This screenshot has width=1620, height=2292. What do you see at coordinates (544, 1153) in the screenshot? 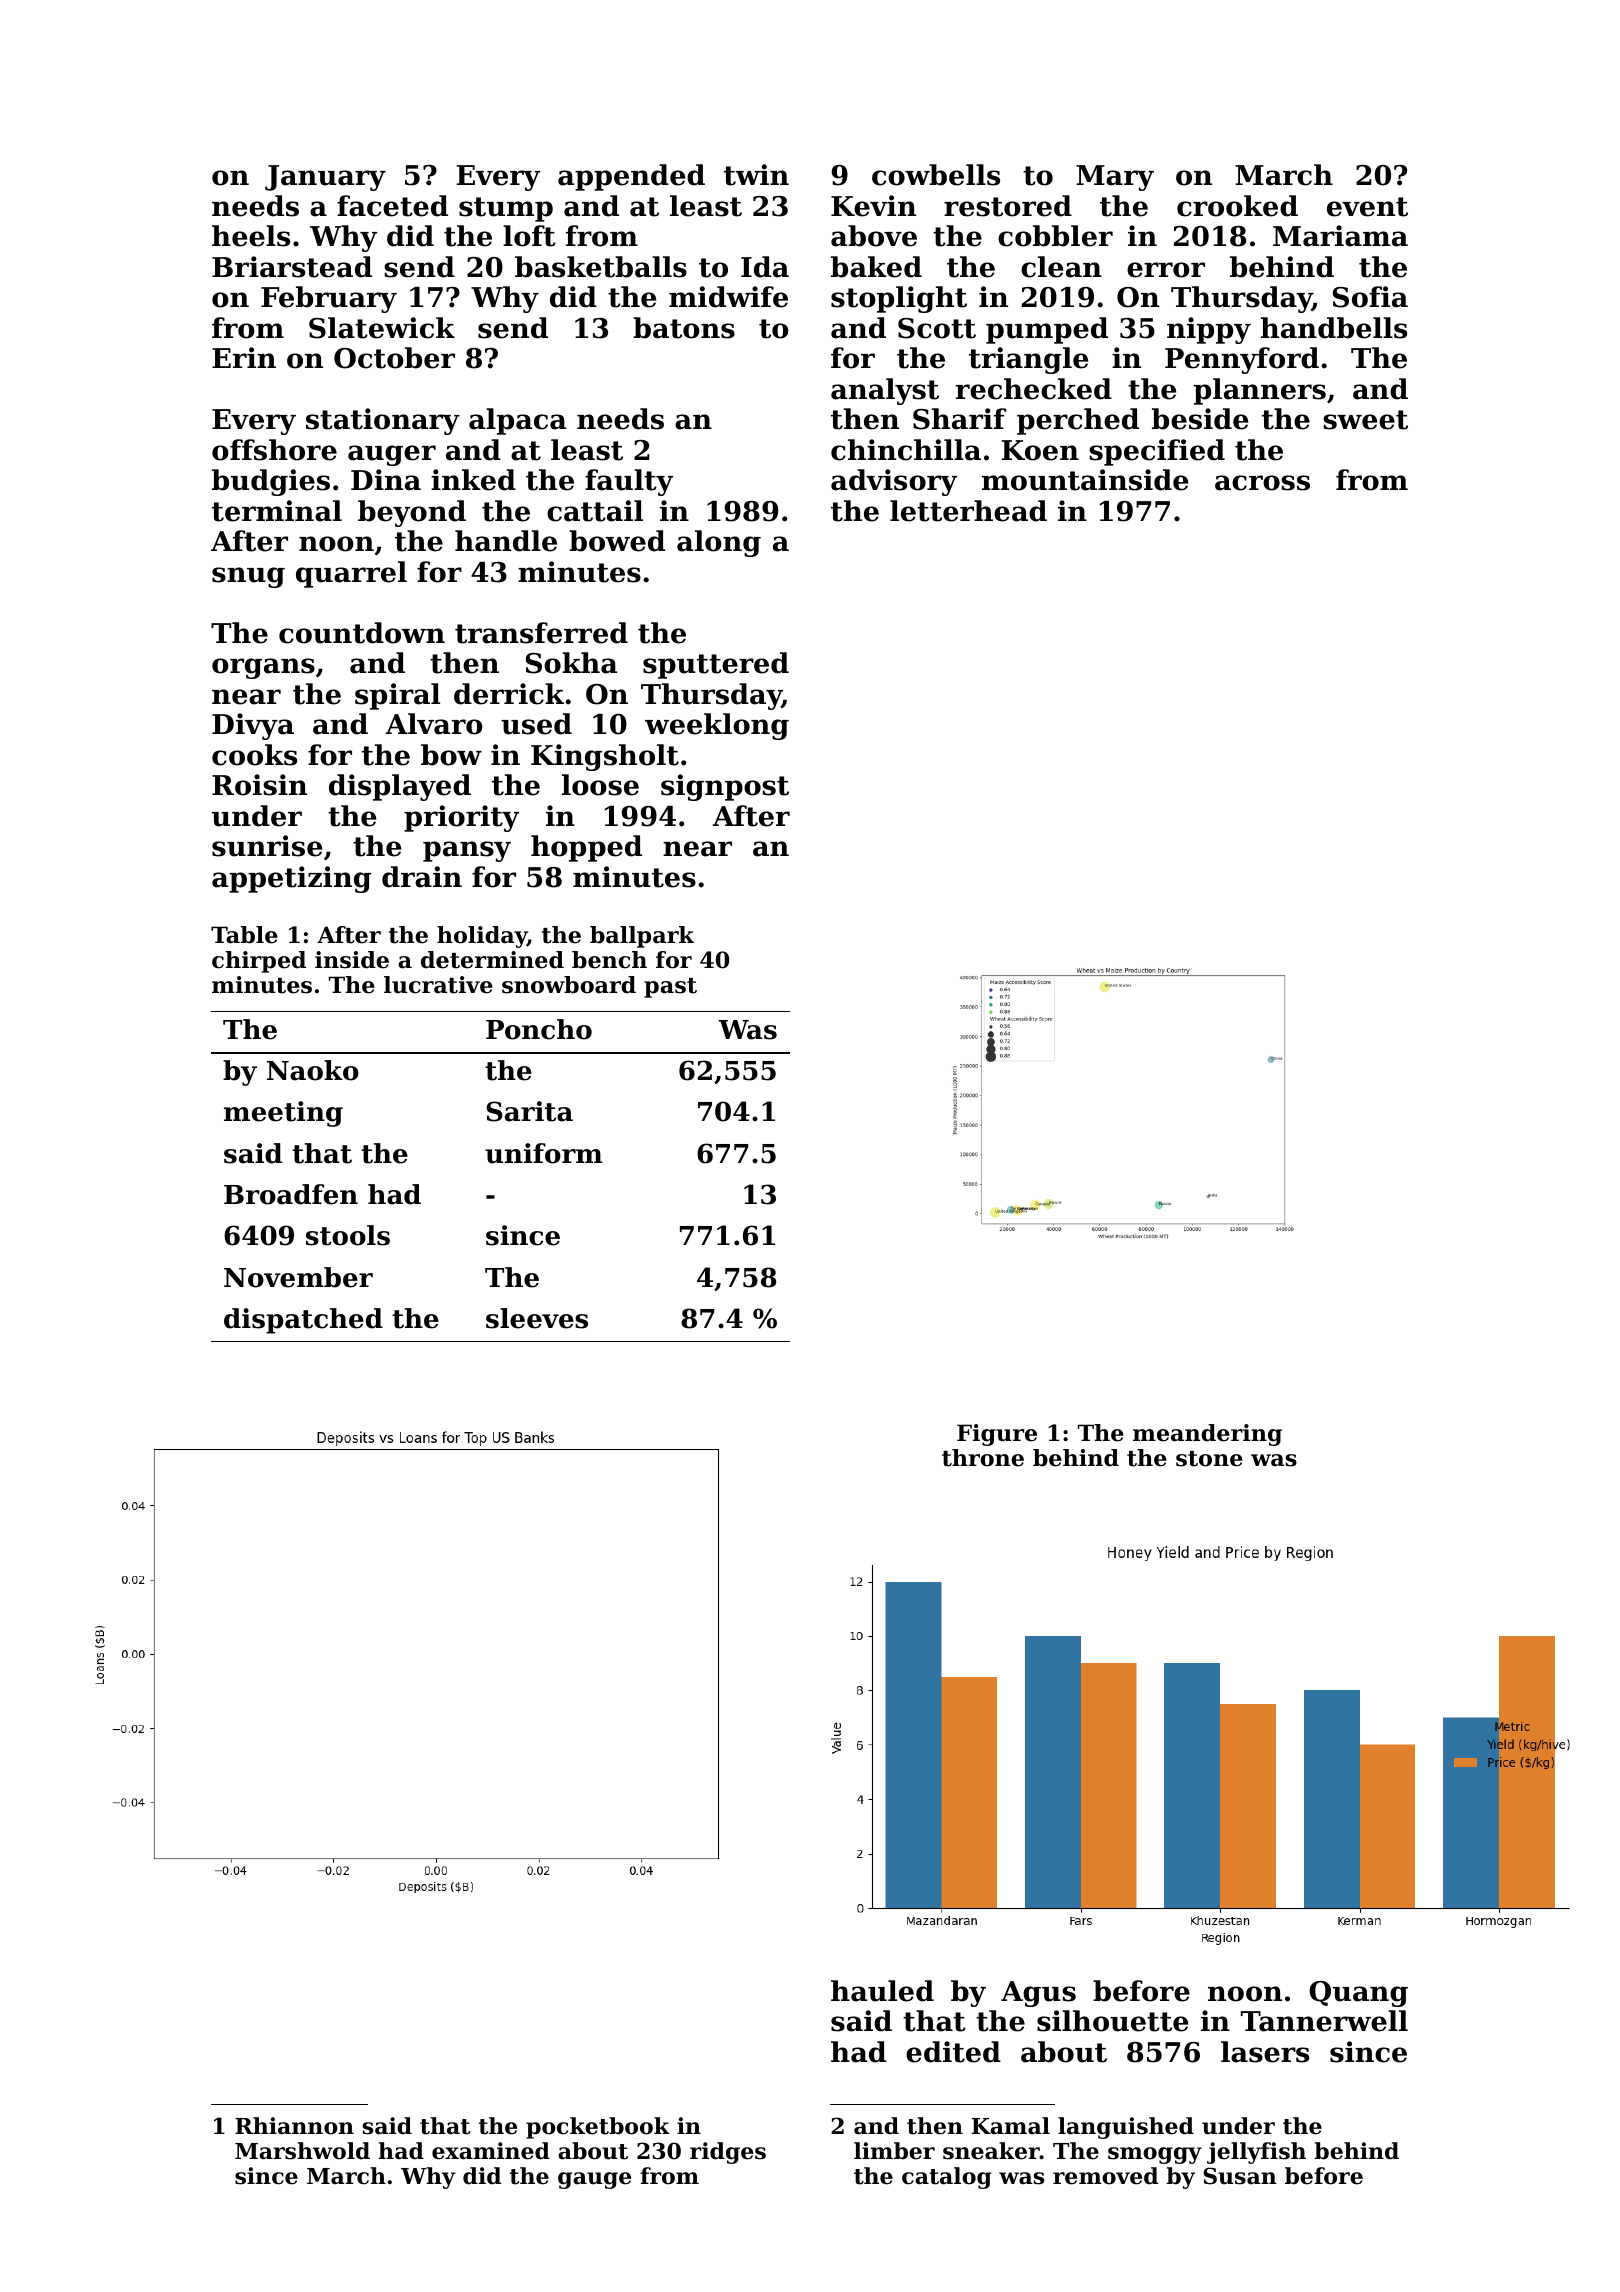
I see `uniform` at bounding box center [544, 1153].
